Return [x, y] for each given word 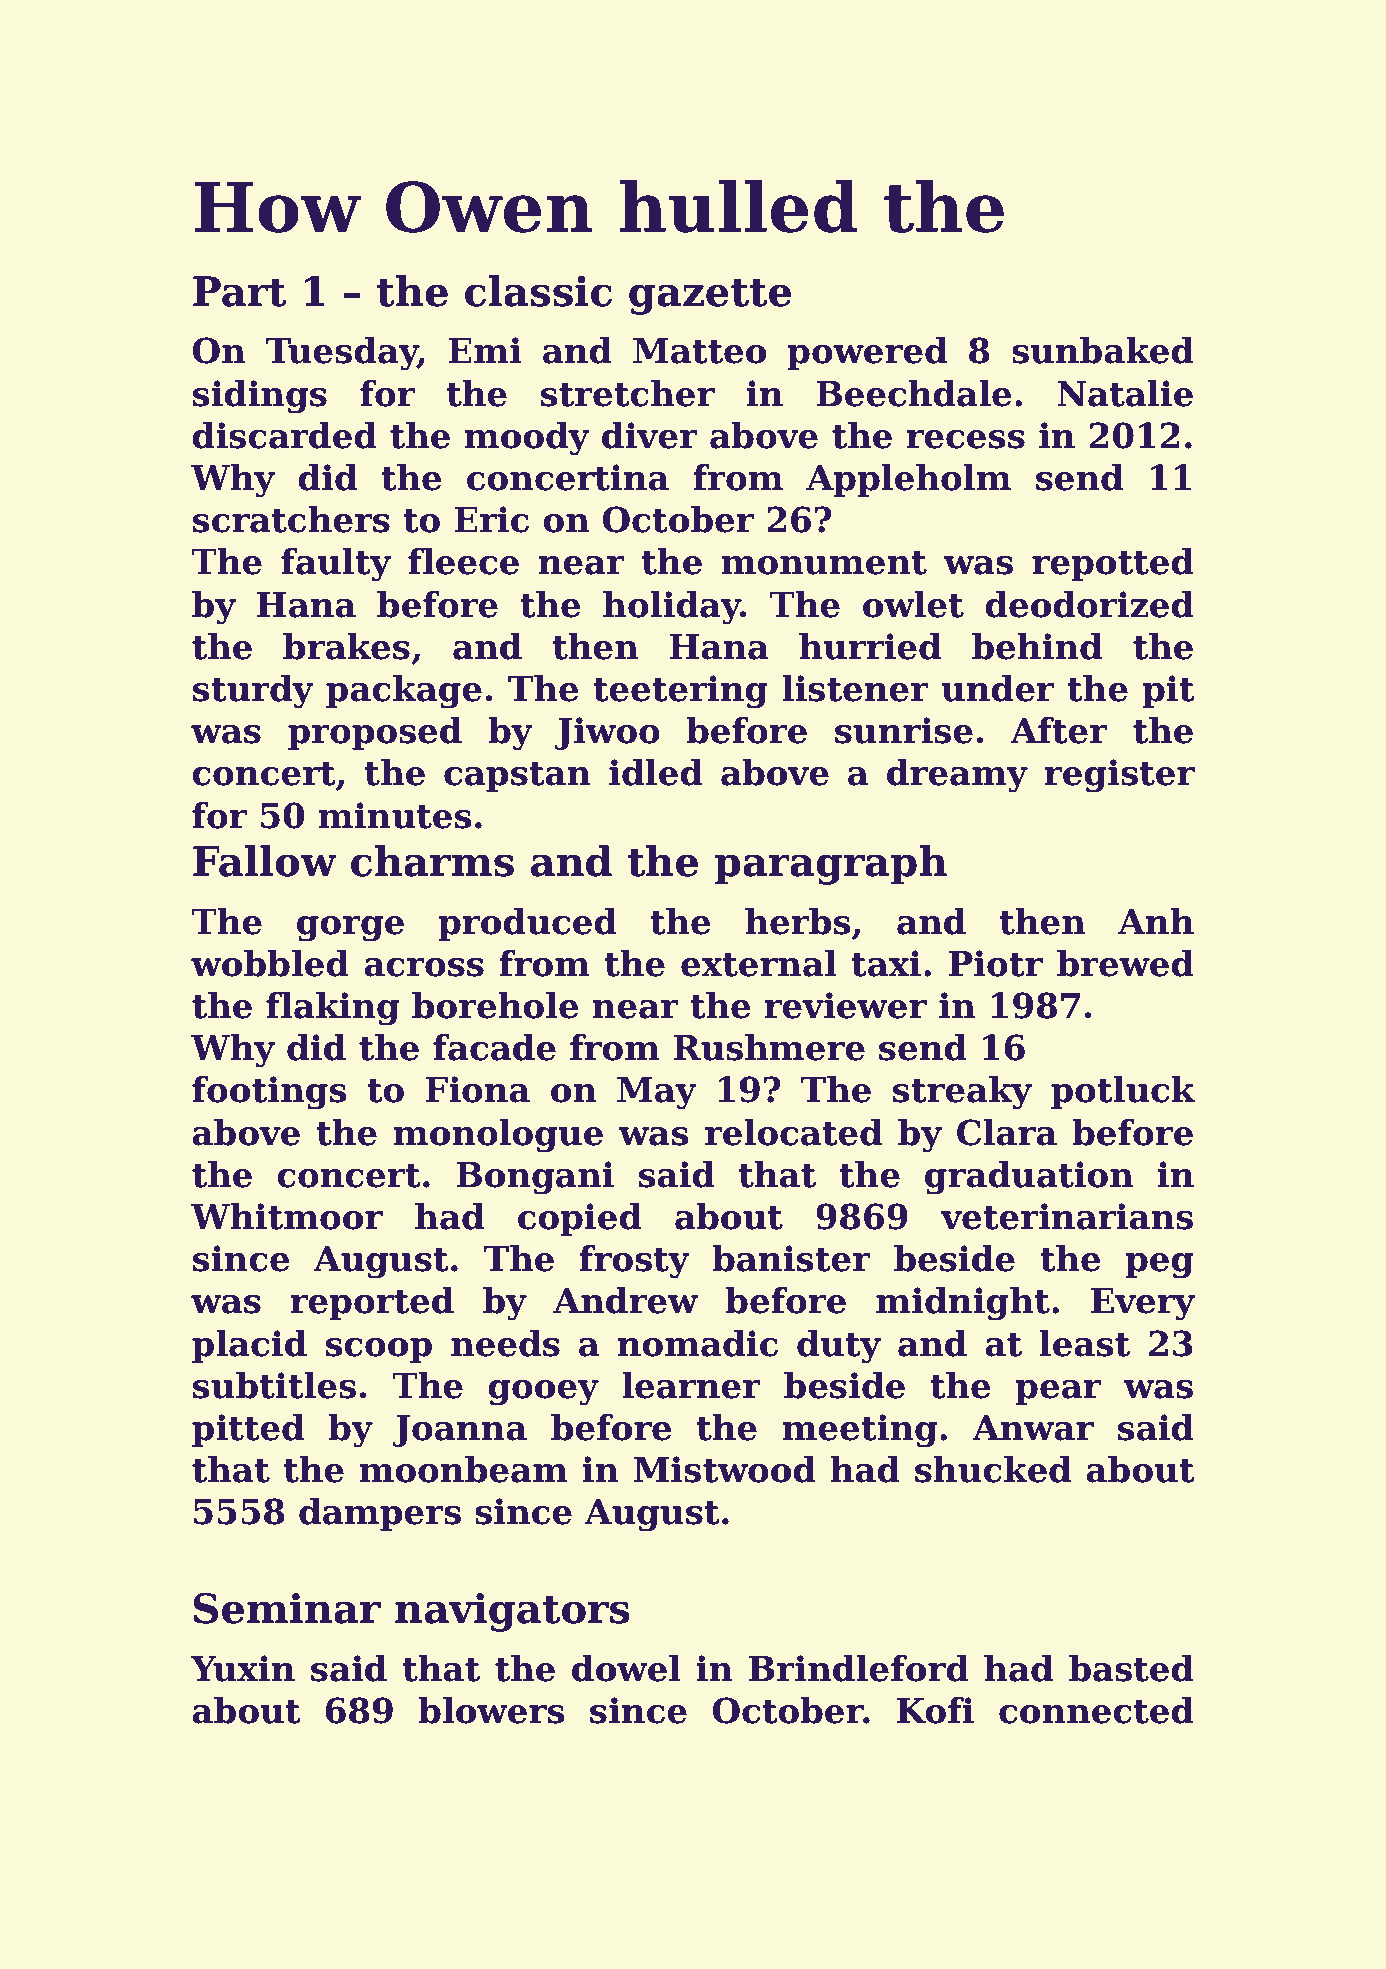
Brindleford [859, 1668]
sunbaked [1103, 350]
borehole [495, 1005]
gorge [350, 929]
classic [538, 291]
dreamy [957, 776]
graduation [1029, 1178]
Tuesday [342, 354]
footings [269, 1093]
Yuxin [243, 1668]
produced [528, 924]
